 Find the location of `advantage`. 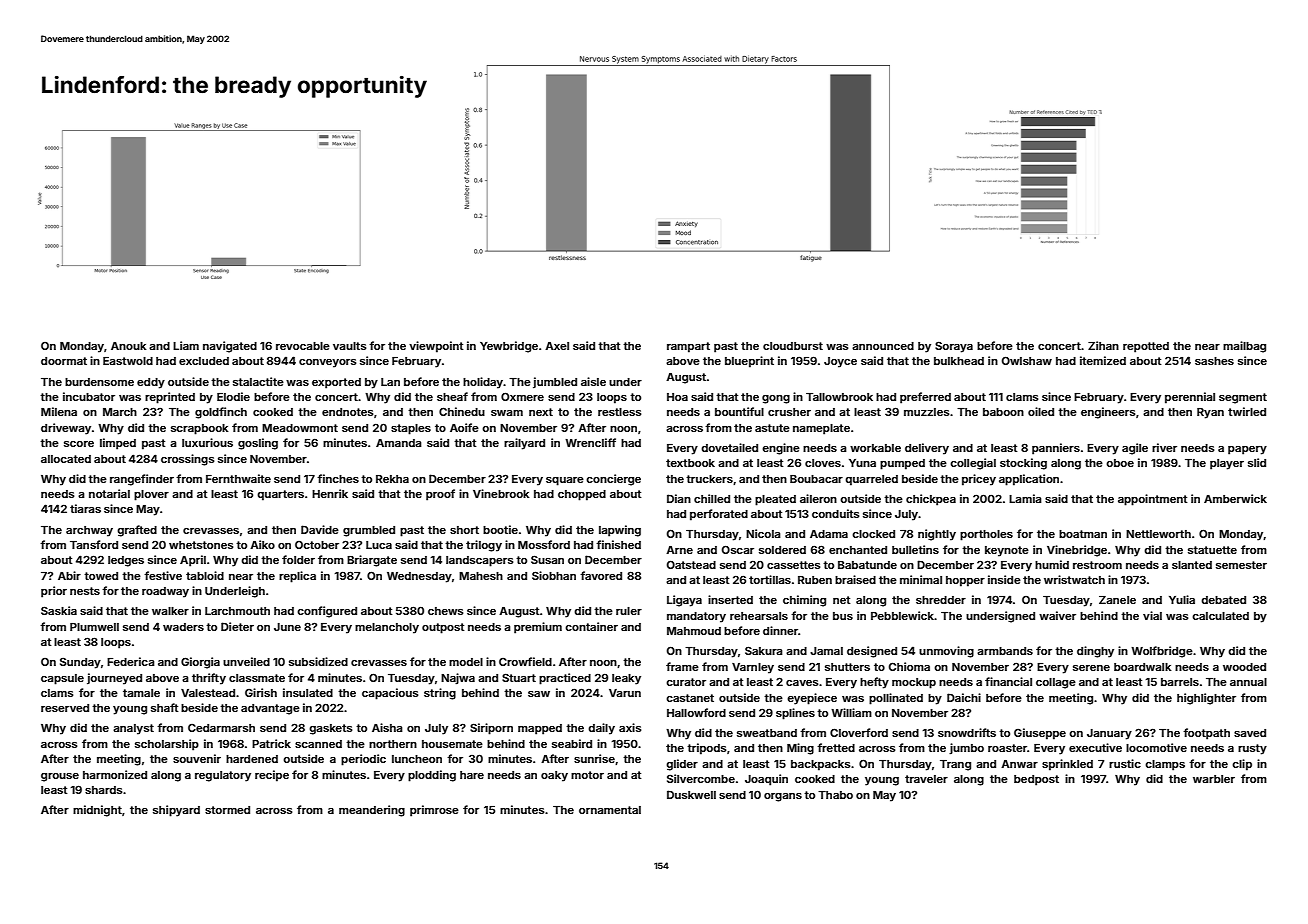

advantage is located at coordinates (270, 709).
